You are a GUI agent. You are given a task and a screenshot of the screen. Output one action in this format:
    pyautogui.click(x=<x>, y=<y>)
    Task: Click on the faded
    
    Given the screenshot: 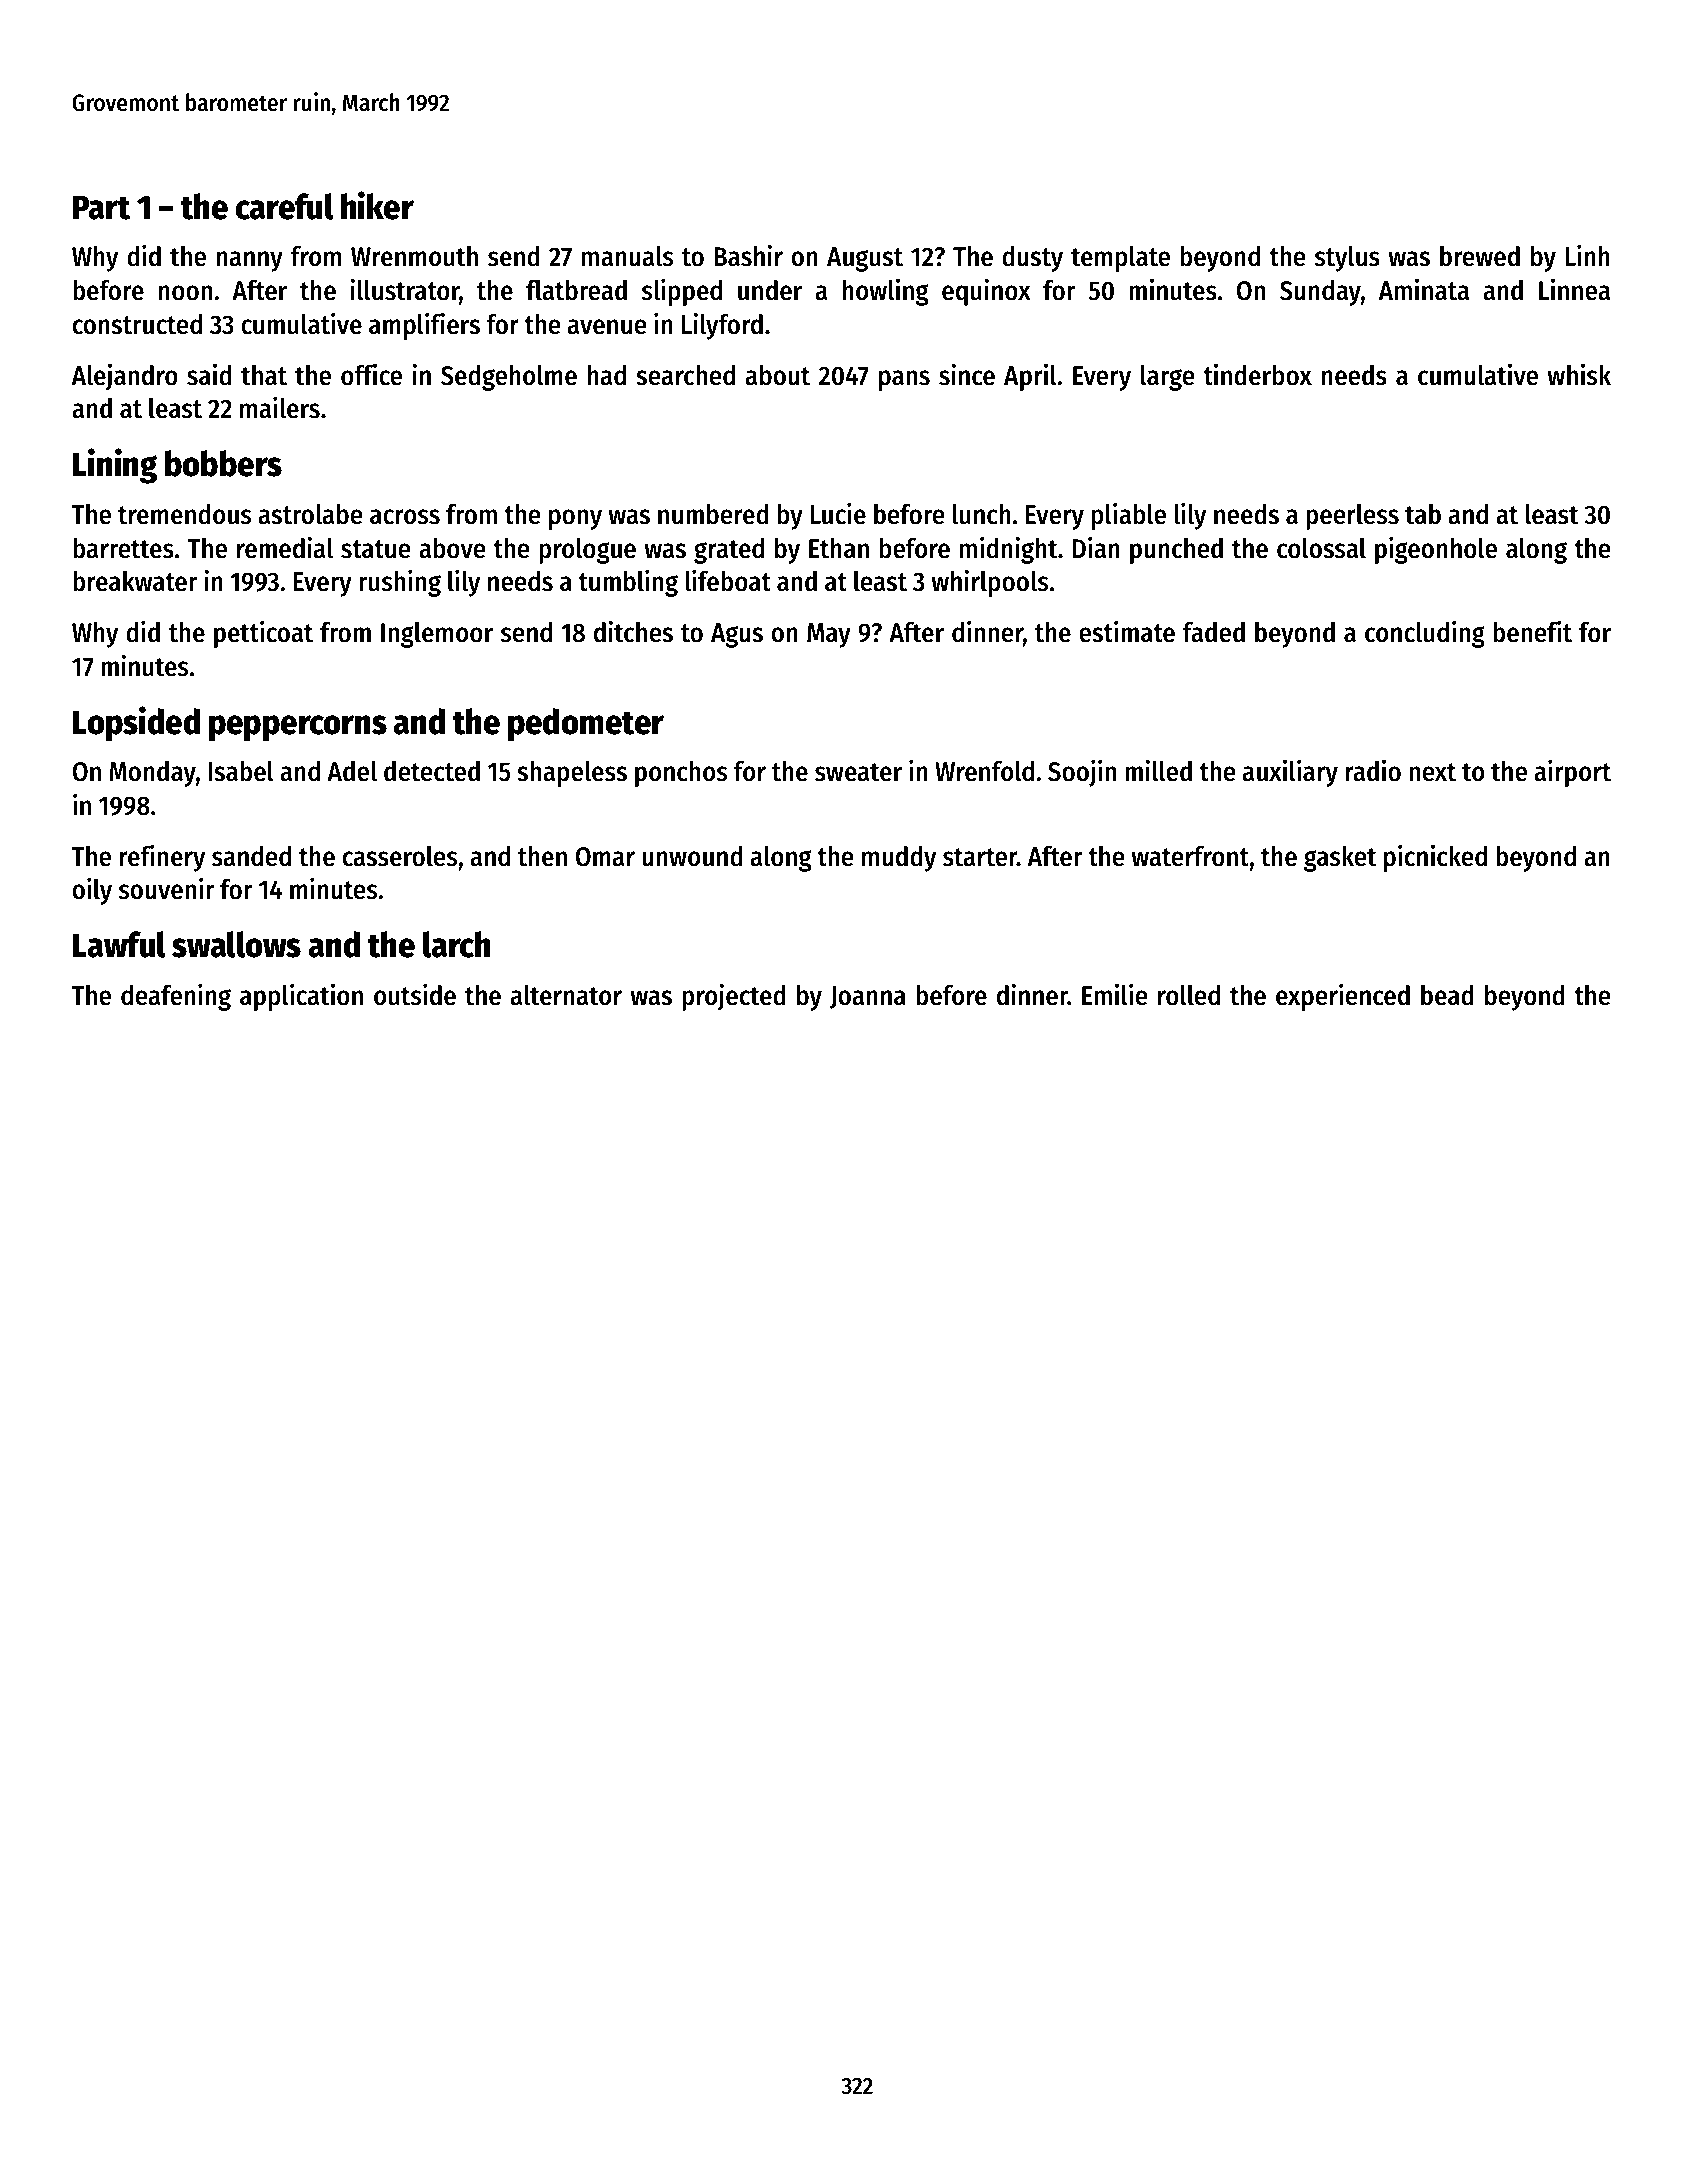 What is the action you would take?
    pyautogui.click(x=1214, y=632)
